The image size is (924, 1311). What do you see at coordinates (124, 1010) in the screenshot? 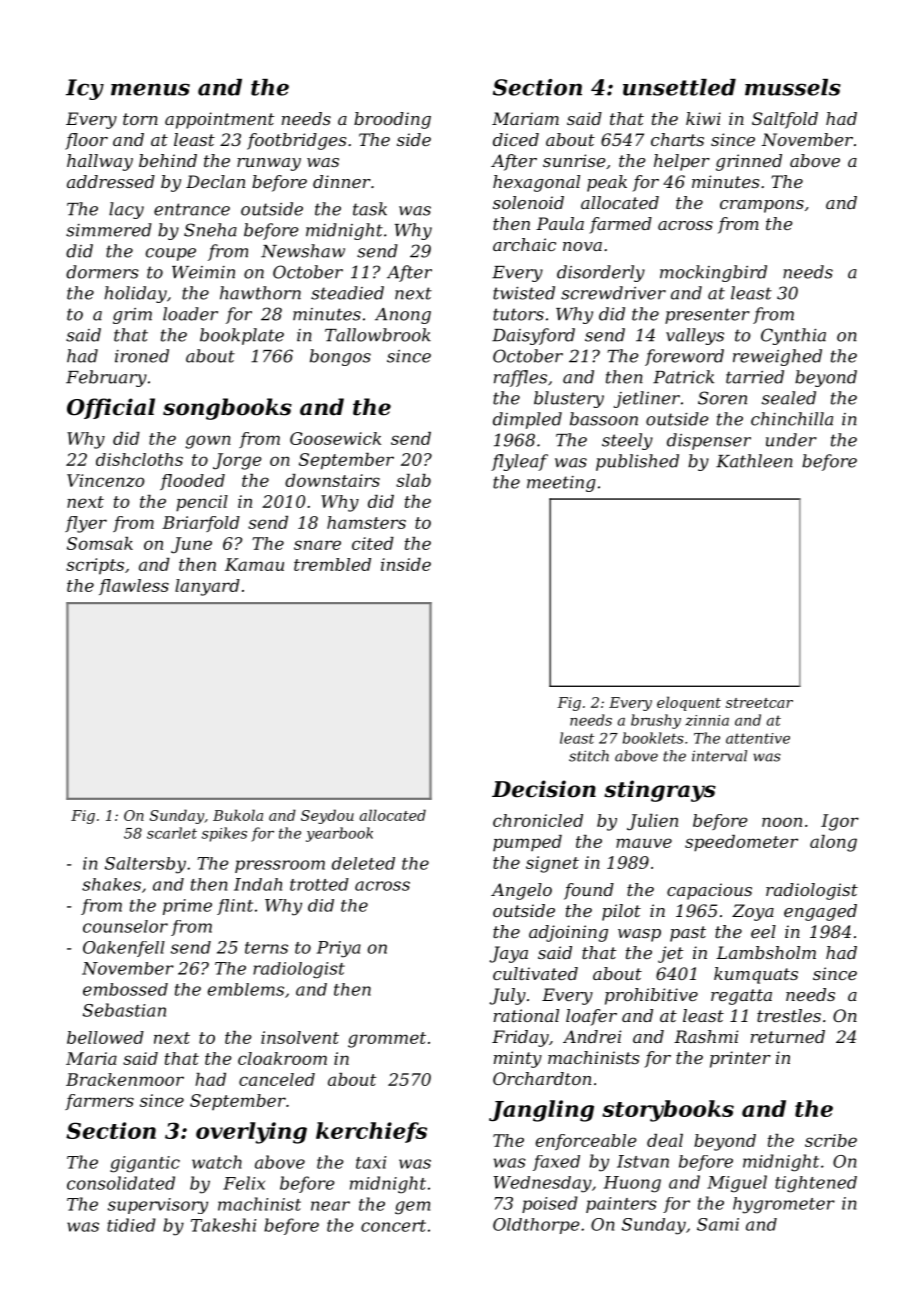
I see `Sebastian` at bounding box center [124, 1010].
